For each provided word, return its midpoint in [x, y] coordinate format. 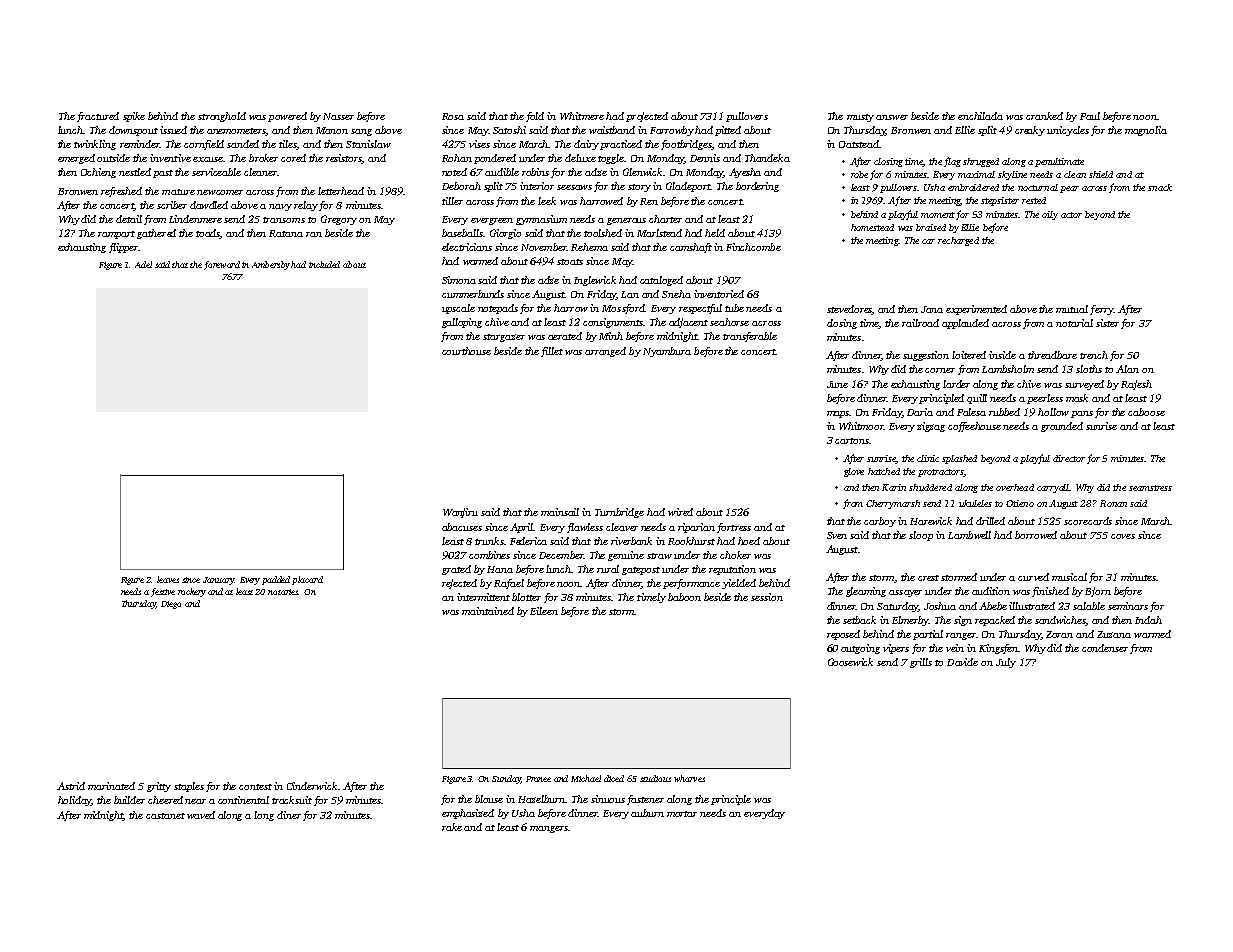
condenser [1105, 648]
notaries [283, 592]
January [219, 581]
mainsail [560, 512]
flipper [123, 248]
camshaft [691, 248]
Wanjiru [460, 513]
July [1006, 663]
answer [892, 117]
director [1069, 458]
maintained [488, 611]
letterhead [341, 191]
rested [1034, 200]
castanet [165, 816]
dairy [586, 145]
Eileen [544, 611]
